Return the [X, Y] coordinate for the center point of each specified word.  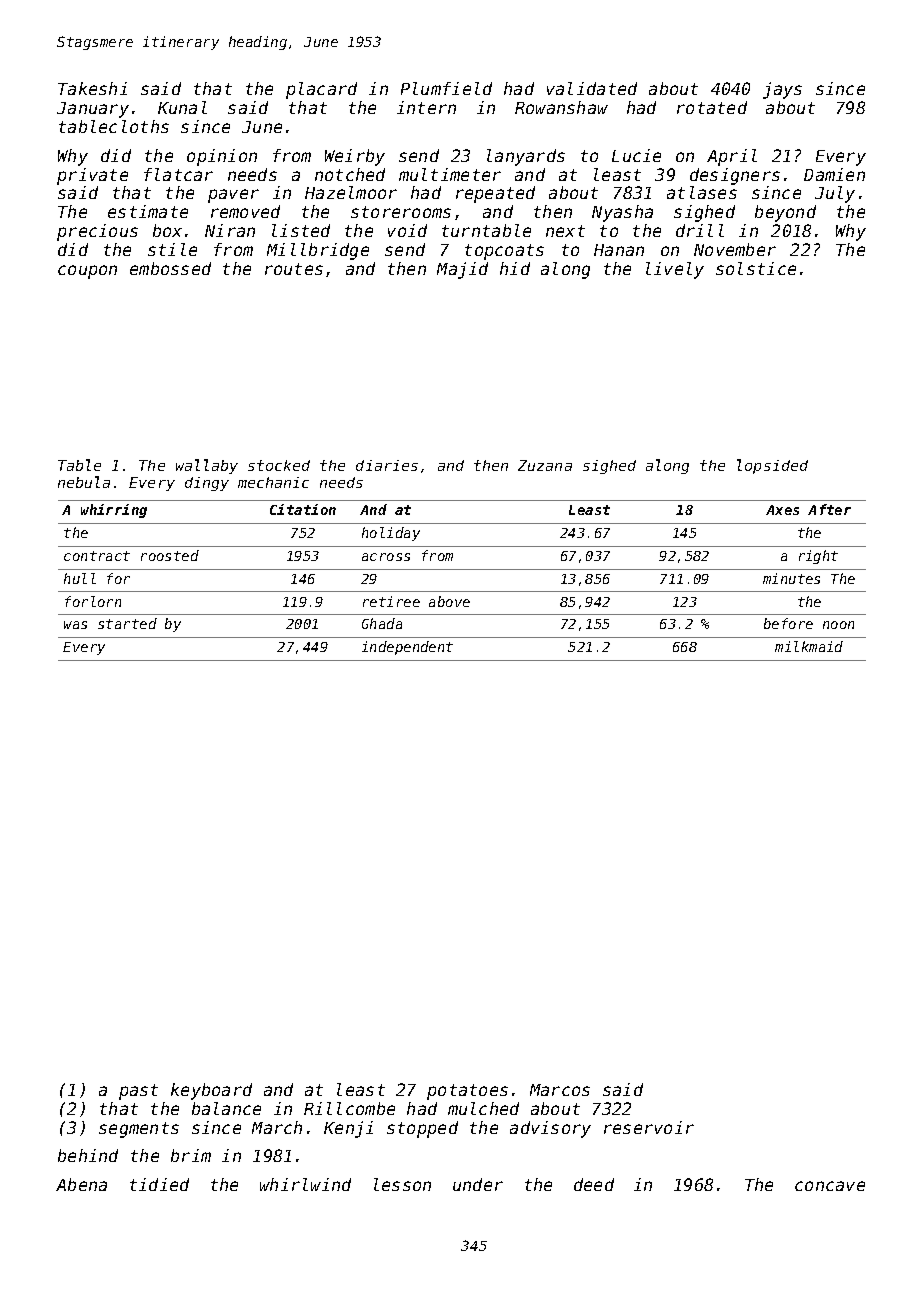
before [788, 623]
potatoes [467, 1092]
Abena [81, 1184]
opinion [222, 157]
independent [407, 648]
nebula [84, 482]
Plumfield [446, 88]
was [75, 625]
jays [782, 90]
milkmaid [809, 646]
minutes [791, 578]
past [138, 1092]
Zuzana [545, 465]
